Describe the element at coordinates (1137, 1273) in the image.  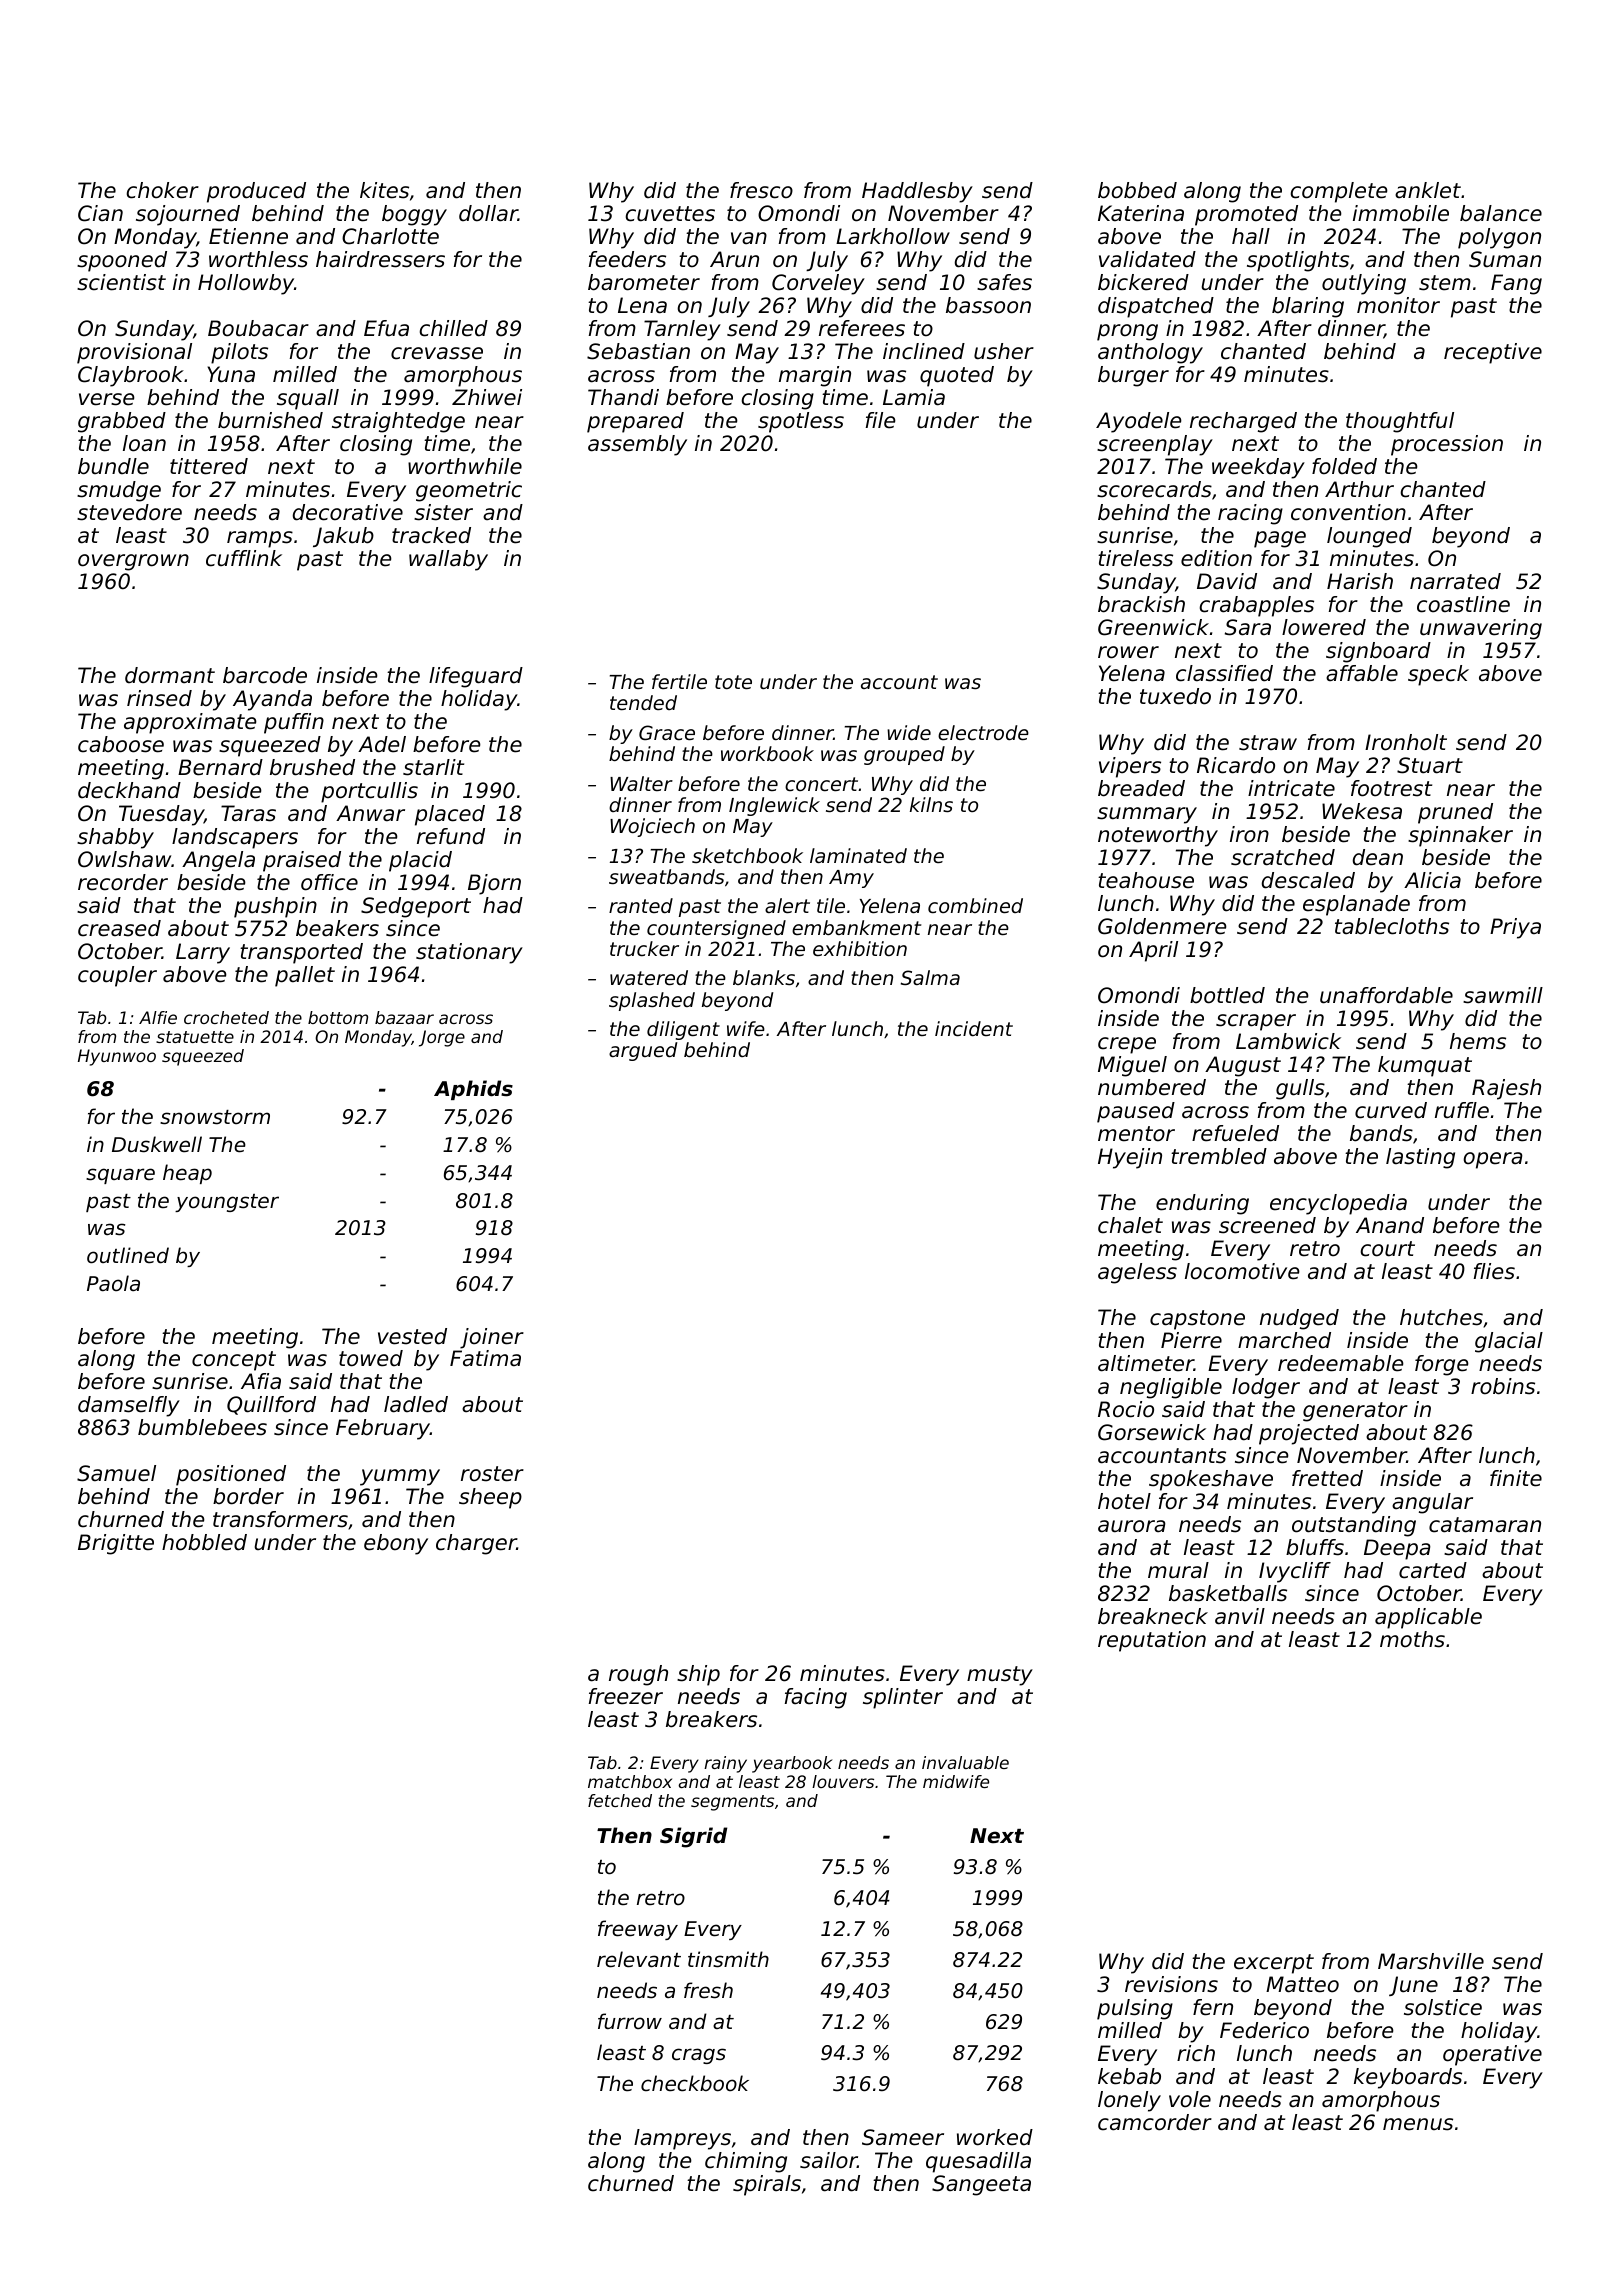
I see `ageless` at that location.
